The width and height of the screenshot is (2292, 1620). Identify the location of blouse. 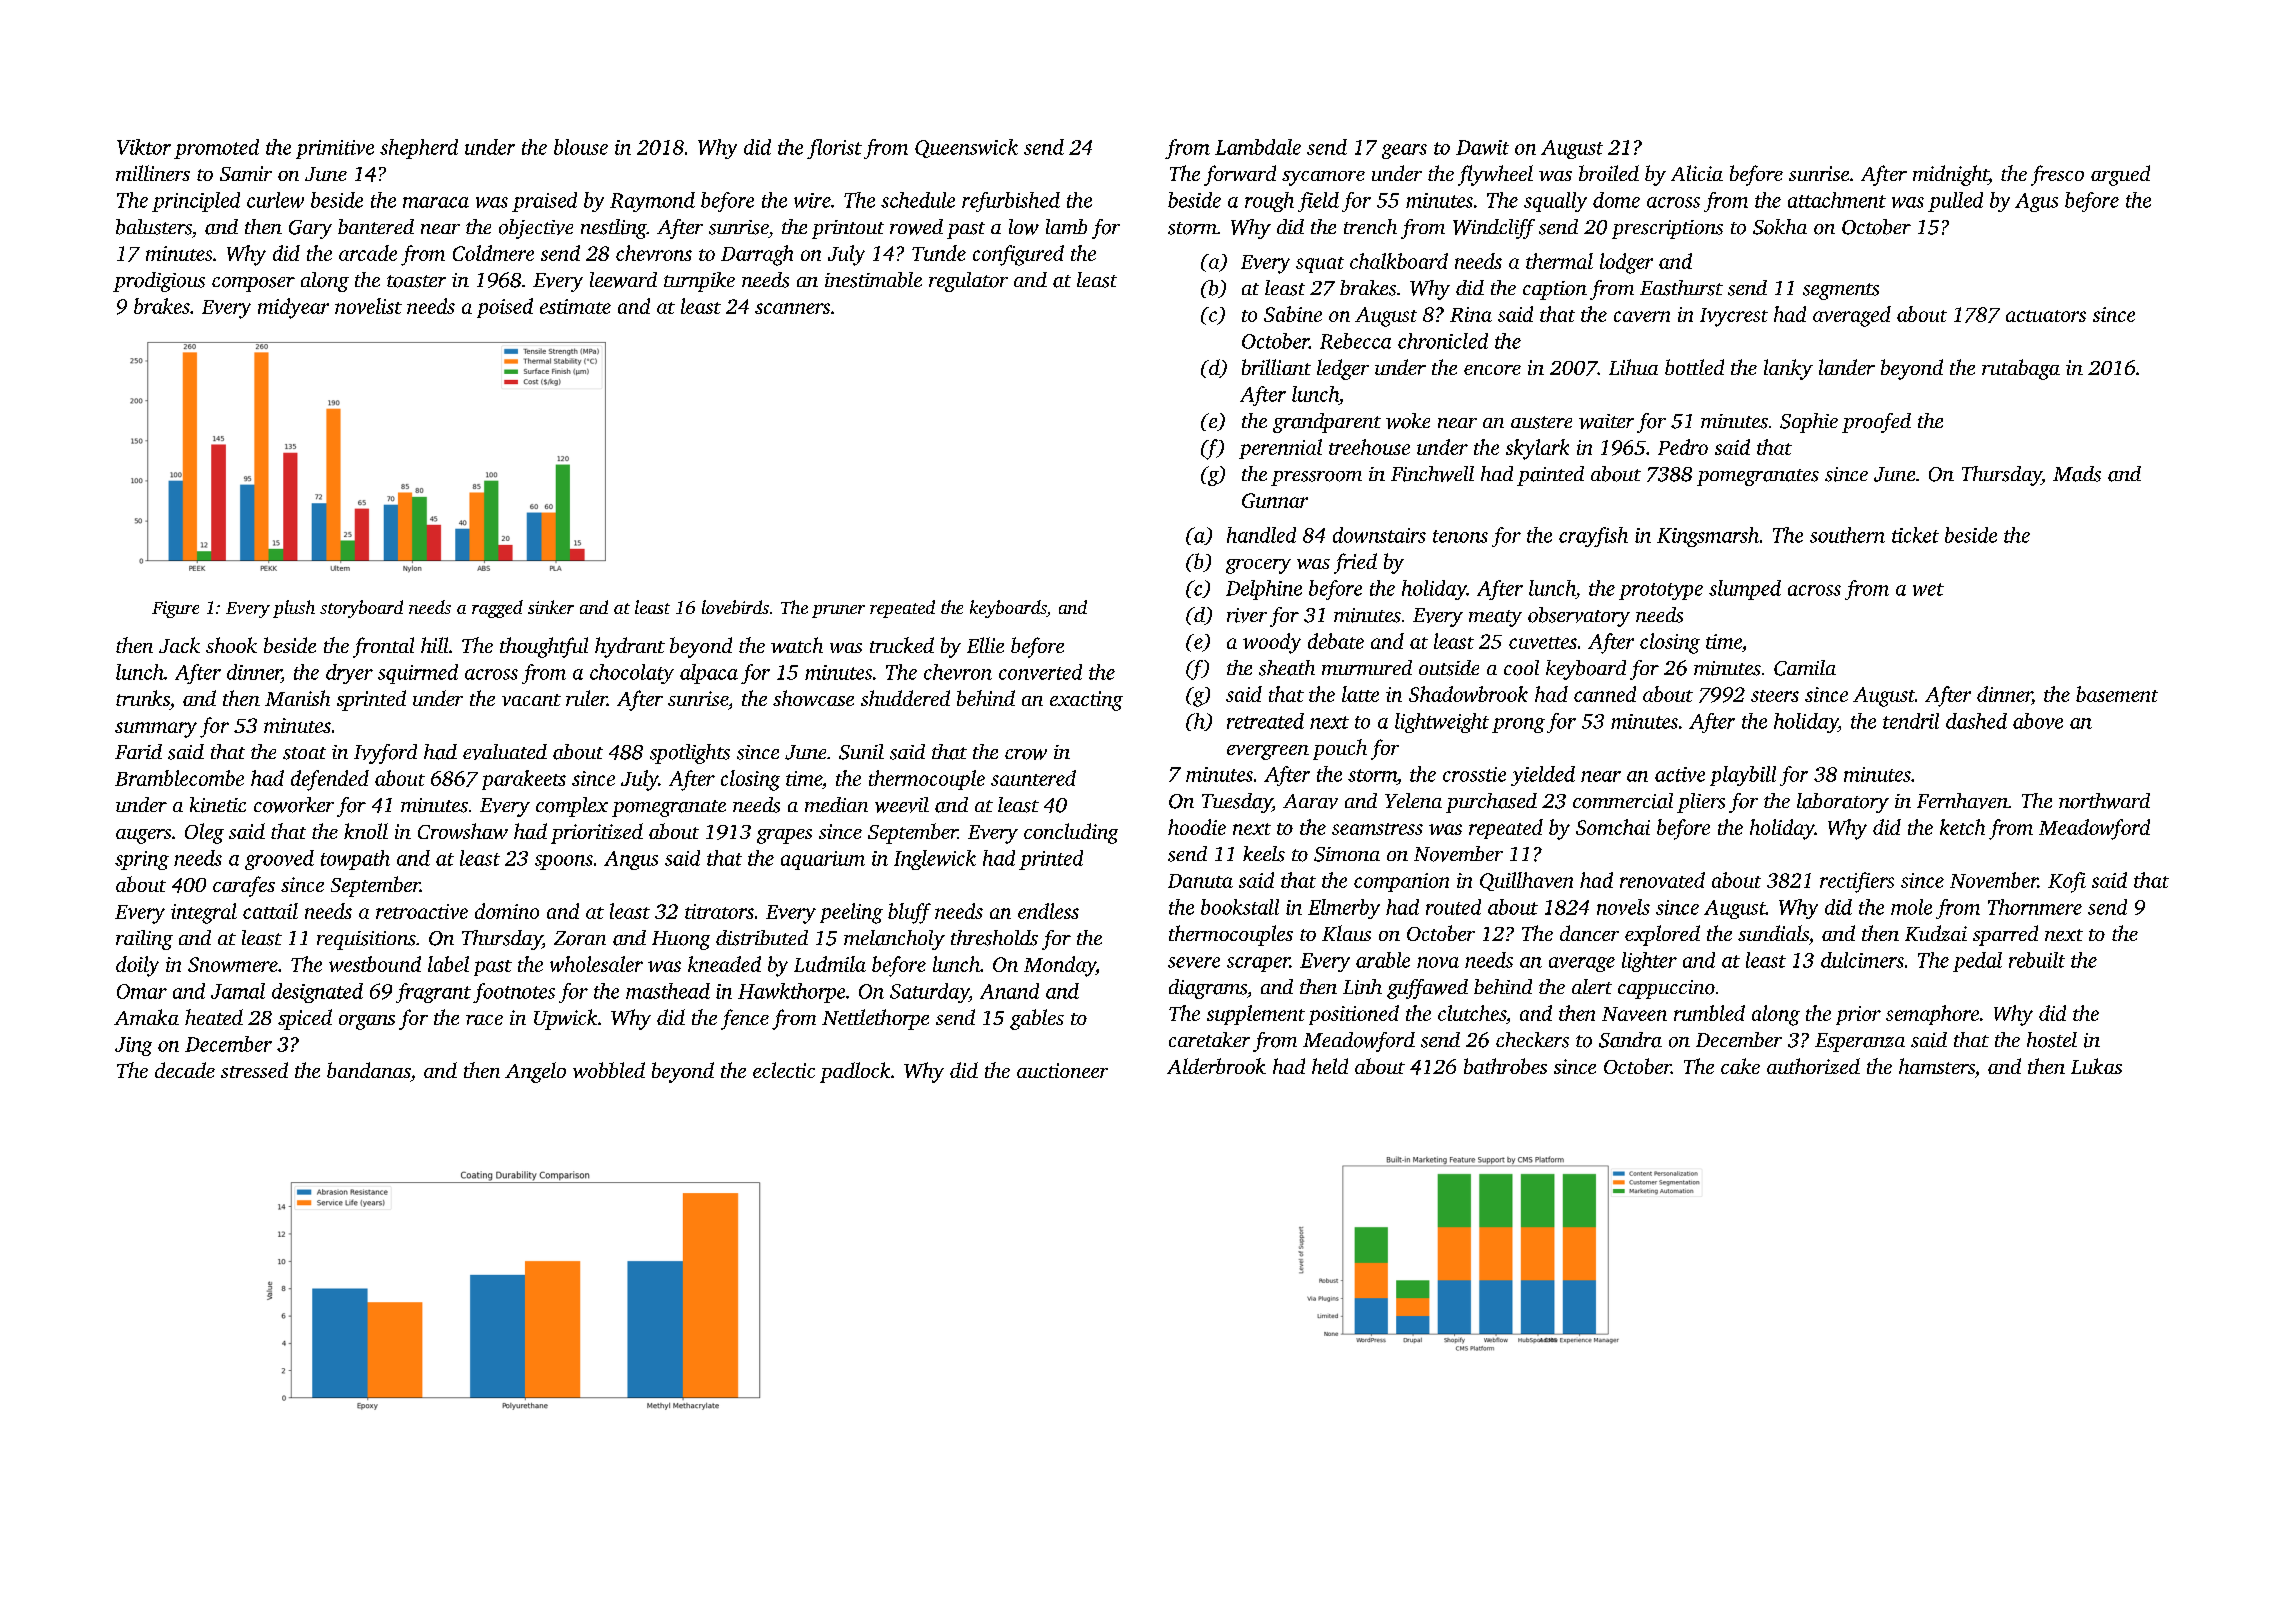
(581, 147).
